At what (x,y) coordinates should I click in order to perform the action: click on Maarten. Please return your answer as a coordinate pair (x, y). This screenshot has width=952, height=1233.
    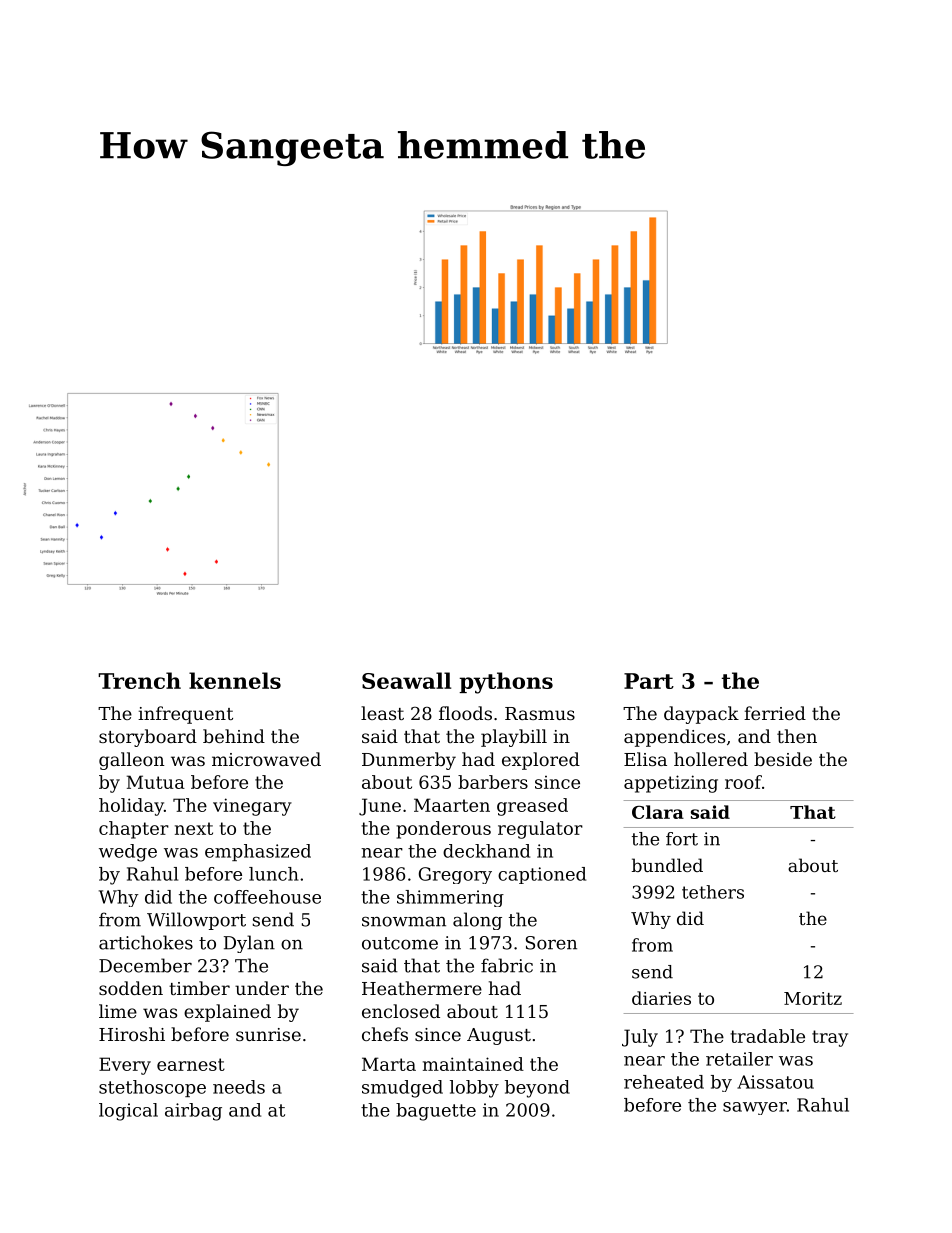
    Looking at the image, I should click on (452, 805).
